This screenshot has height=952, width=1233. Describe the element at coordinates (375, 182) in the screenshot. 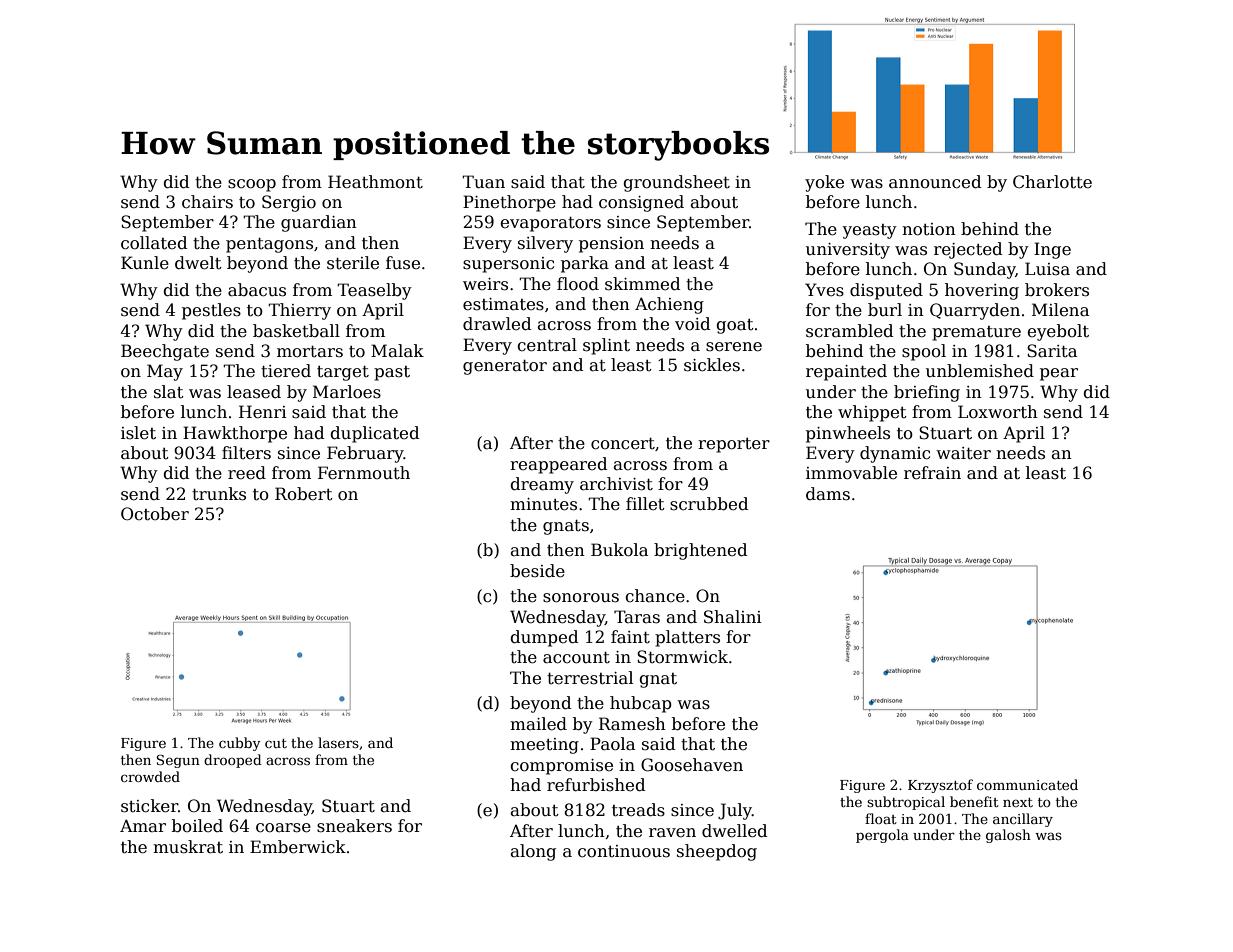

I see `Heathmont` at that location.
